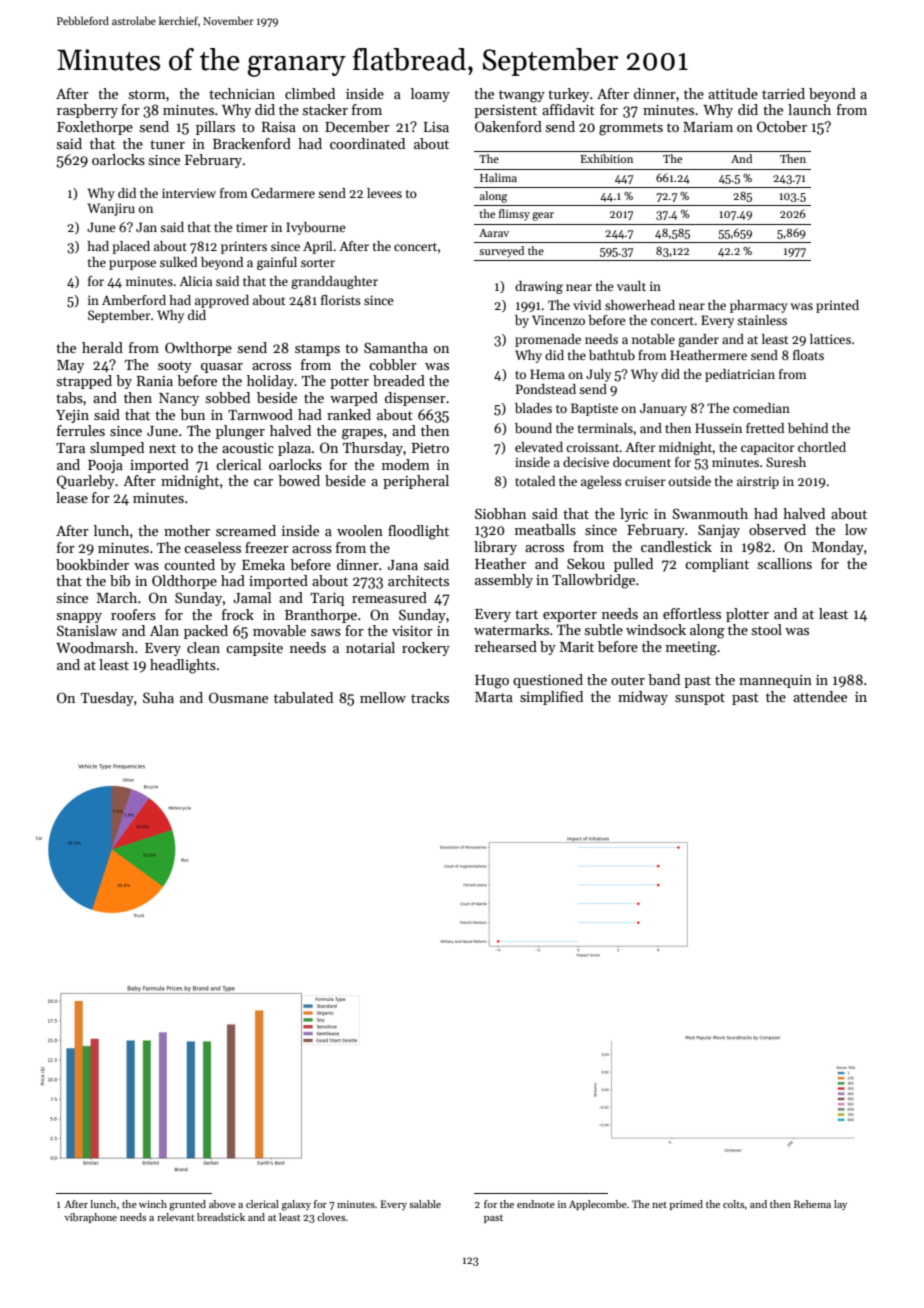 This document has width=924, height=1308. Describe the element at coordinates (425, 1204) in the document. I see `salable` at that location.
